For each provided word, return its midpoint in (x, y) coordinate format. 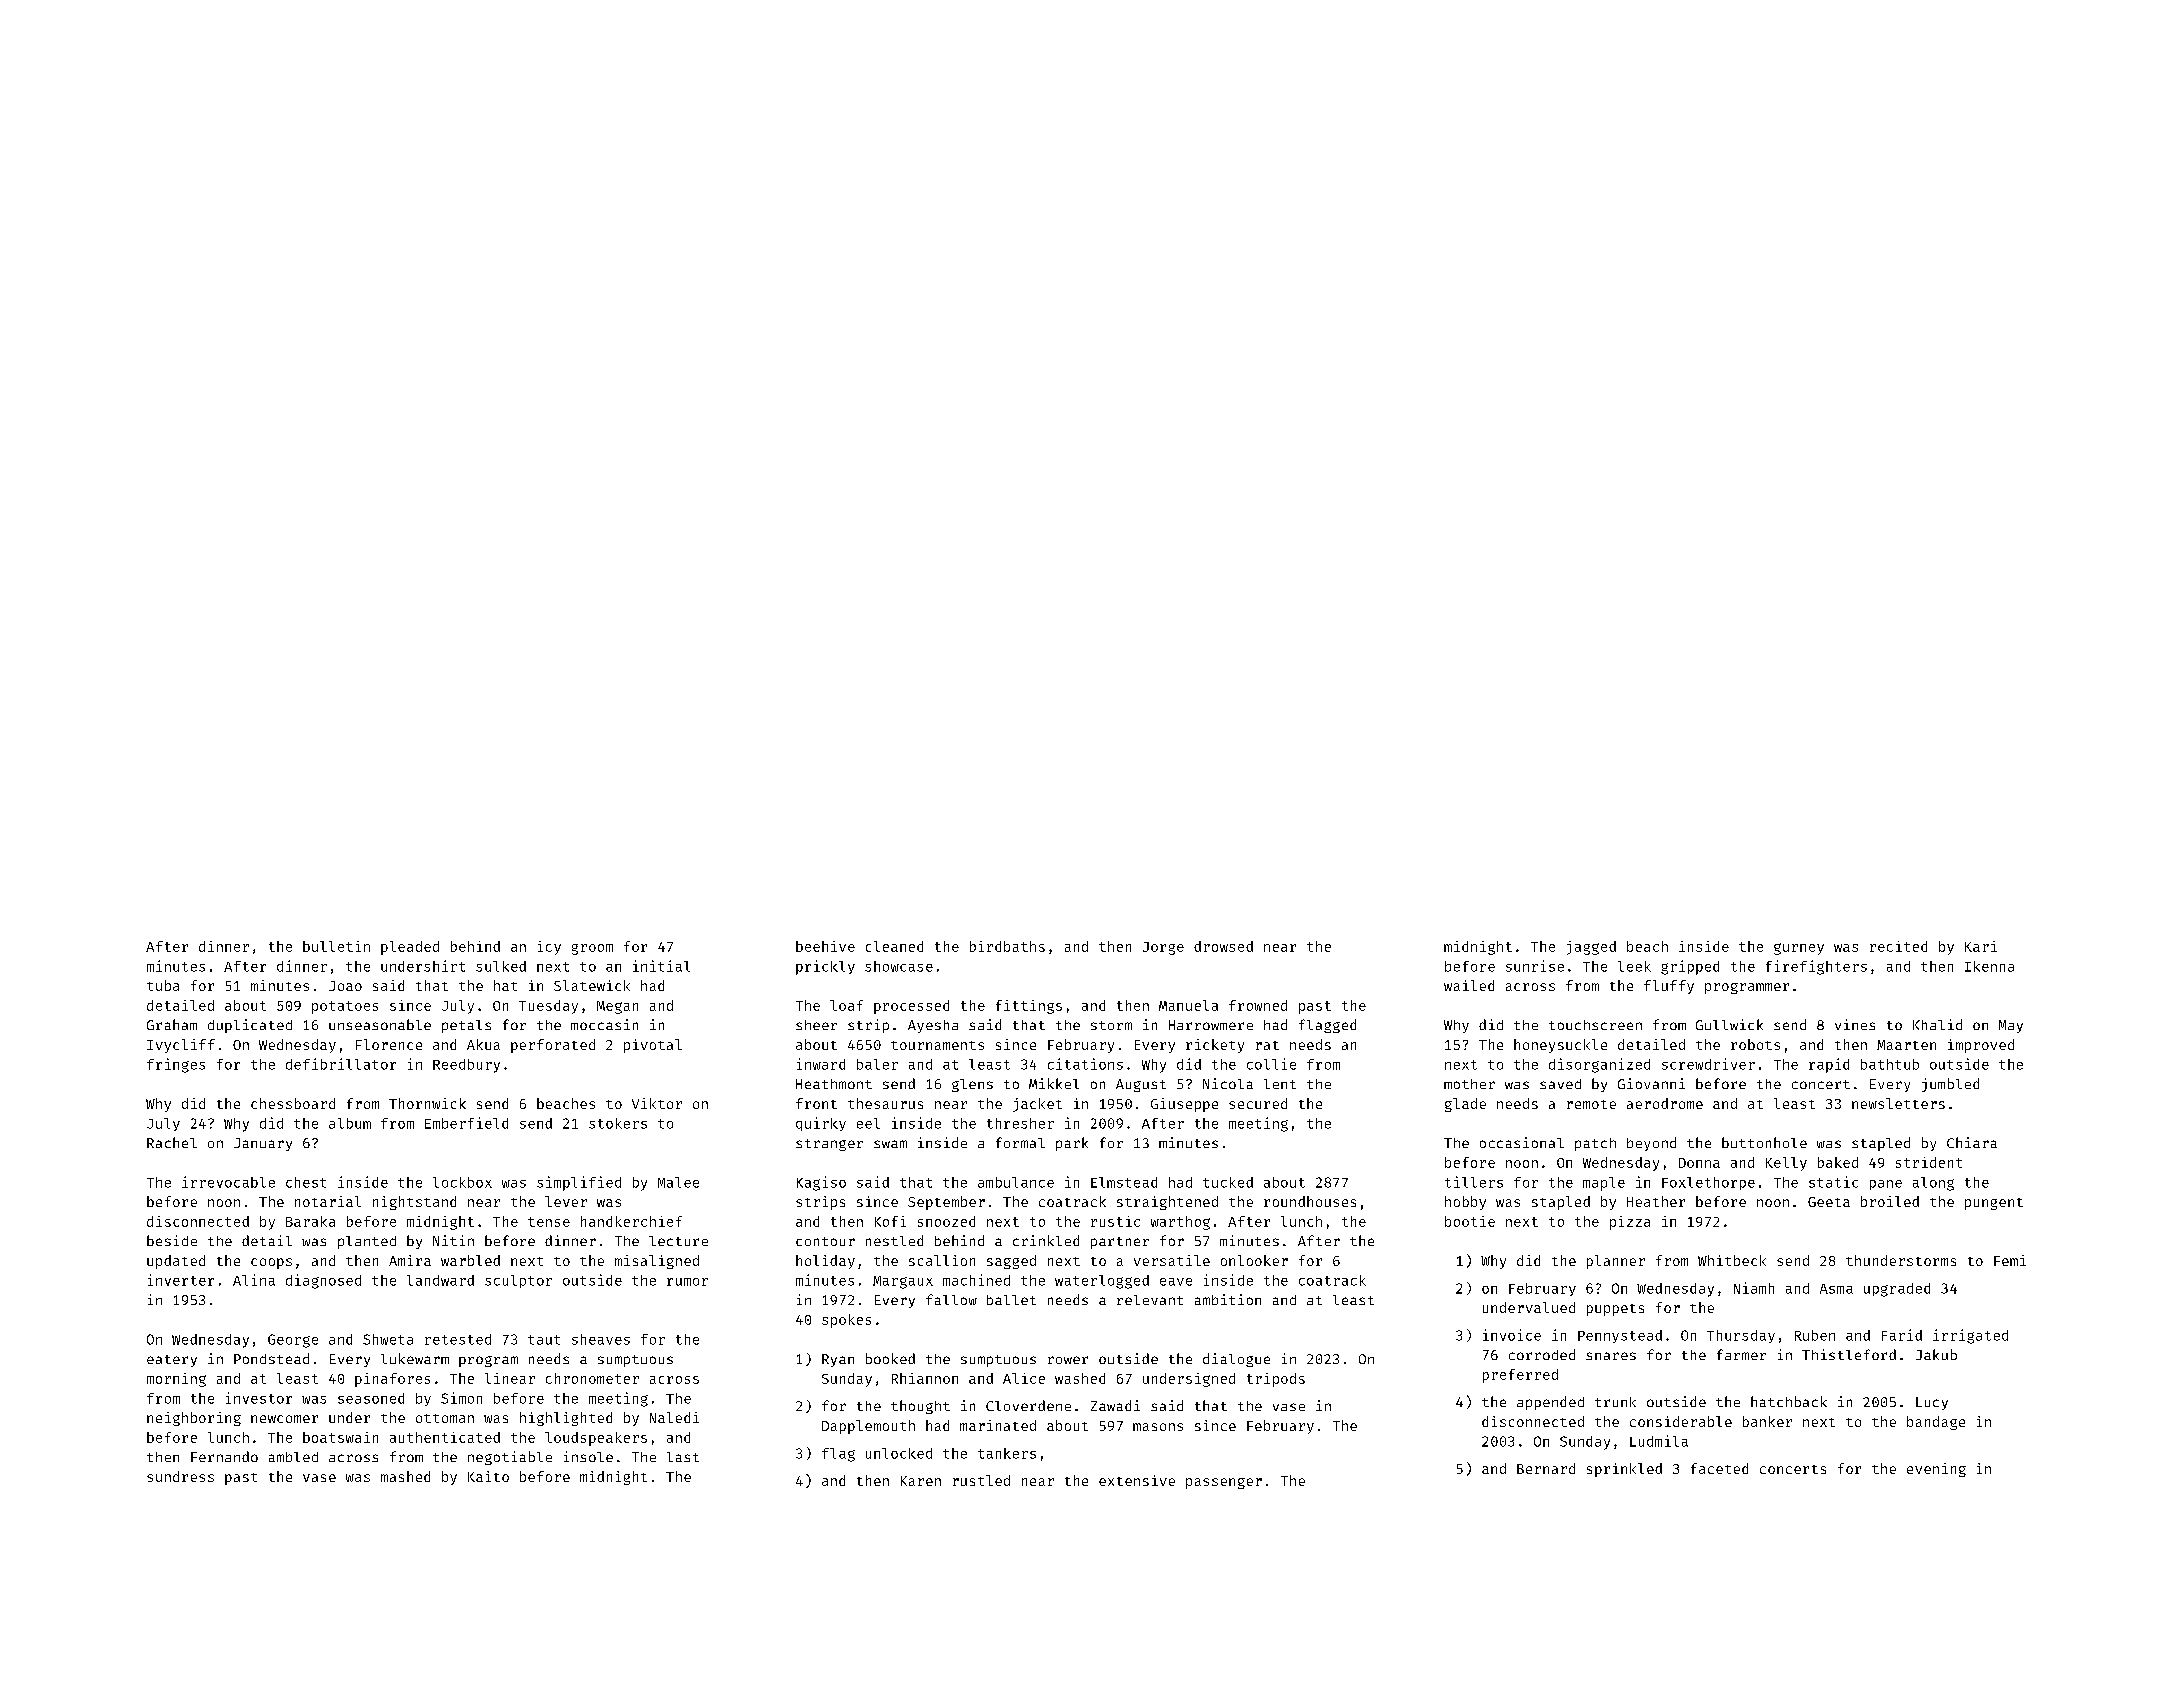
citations (1085, 1064)
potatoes (345, 1007)
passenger (1224, 1483)
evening (1936, 1470)
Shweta (388, 1339)
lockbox (462, 1182)
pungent (1994, 1204)
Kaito (488, 1476)
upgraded (1897, 1290)
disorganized (1599, 1065)
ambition (1228, 1299)
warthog (1180, 1223)
